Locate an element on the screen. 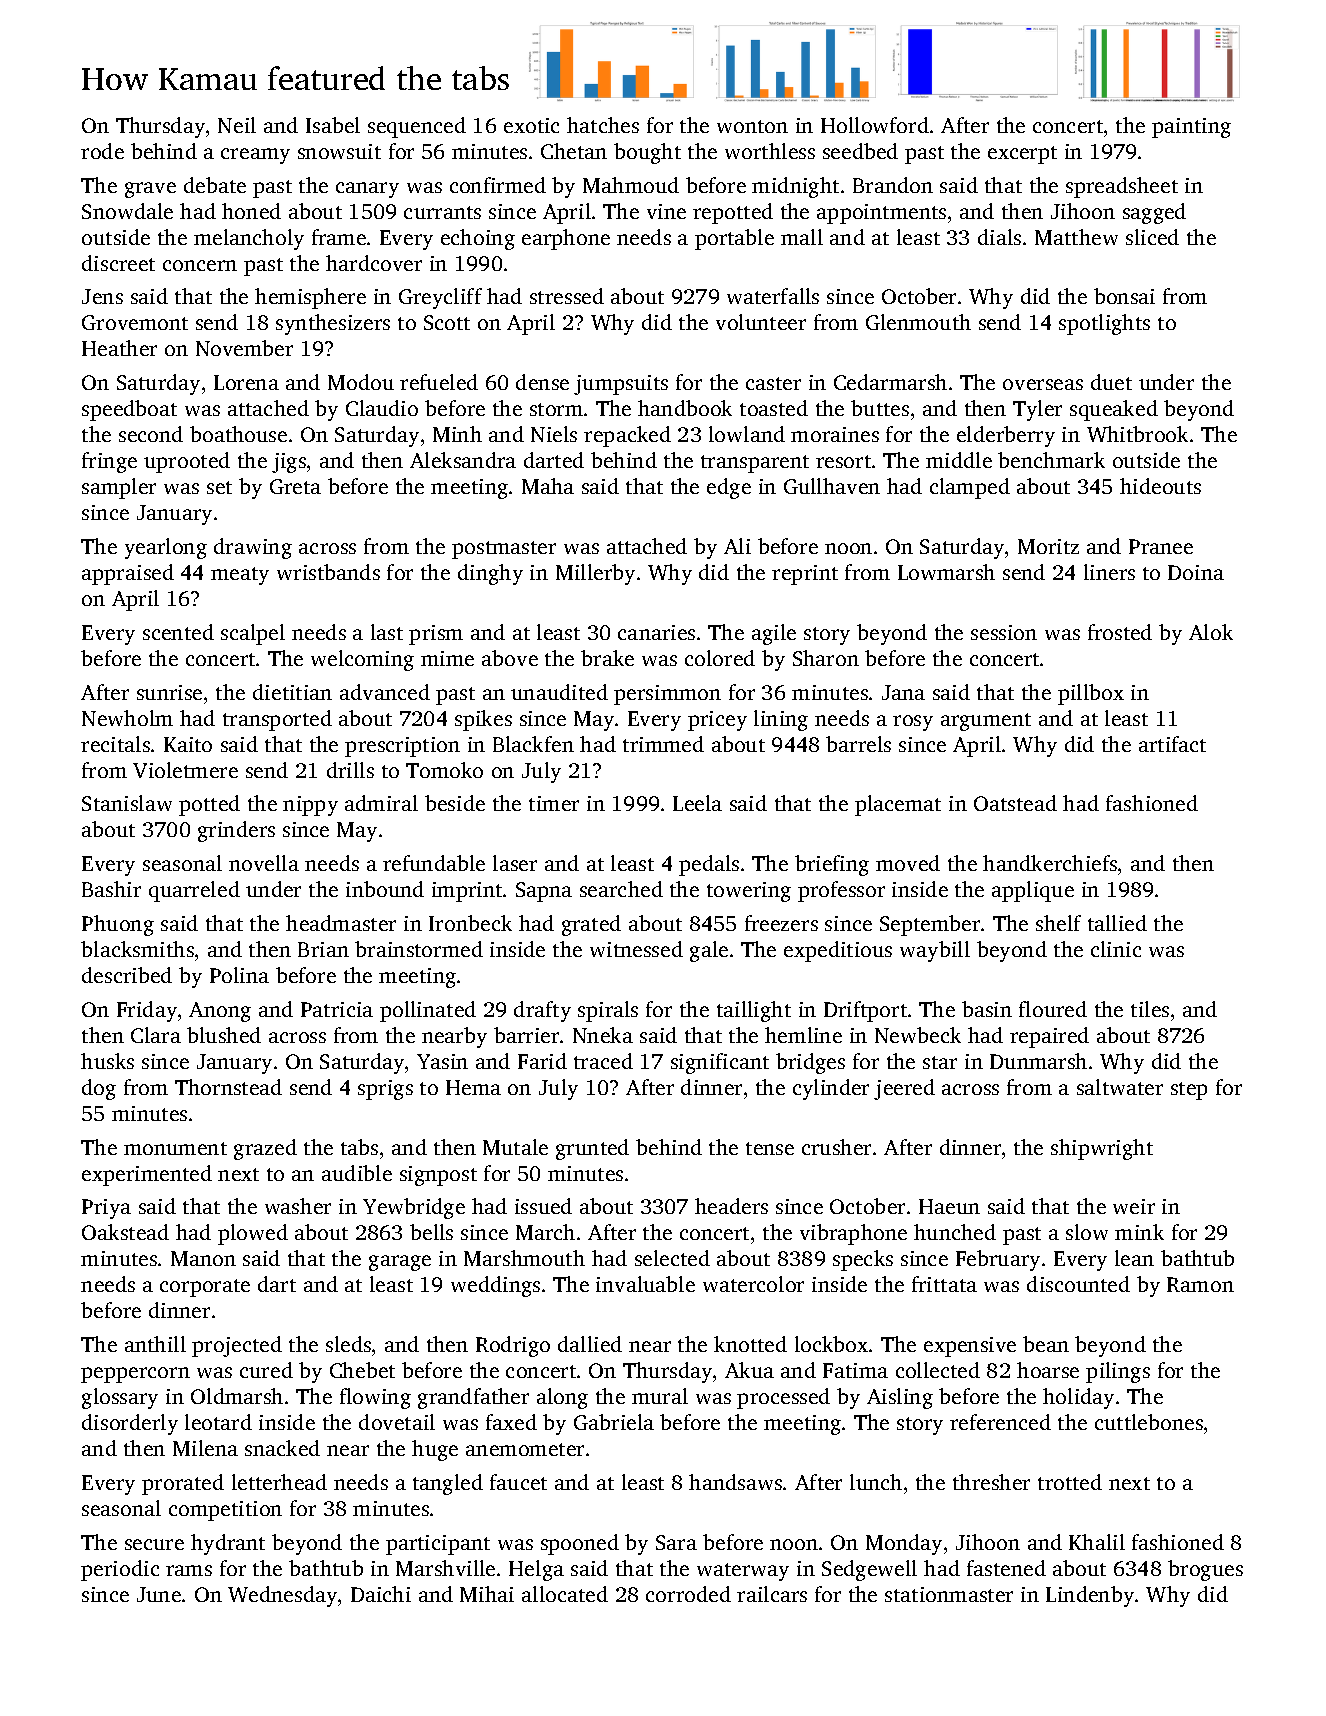 The width and height of the screenshot is (1326, 1716). artifact is located at coordinates (1172, 744).
